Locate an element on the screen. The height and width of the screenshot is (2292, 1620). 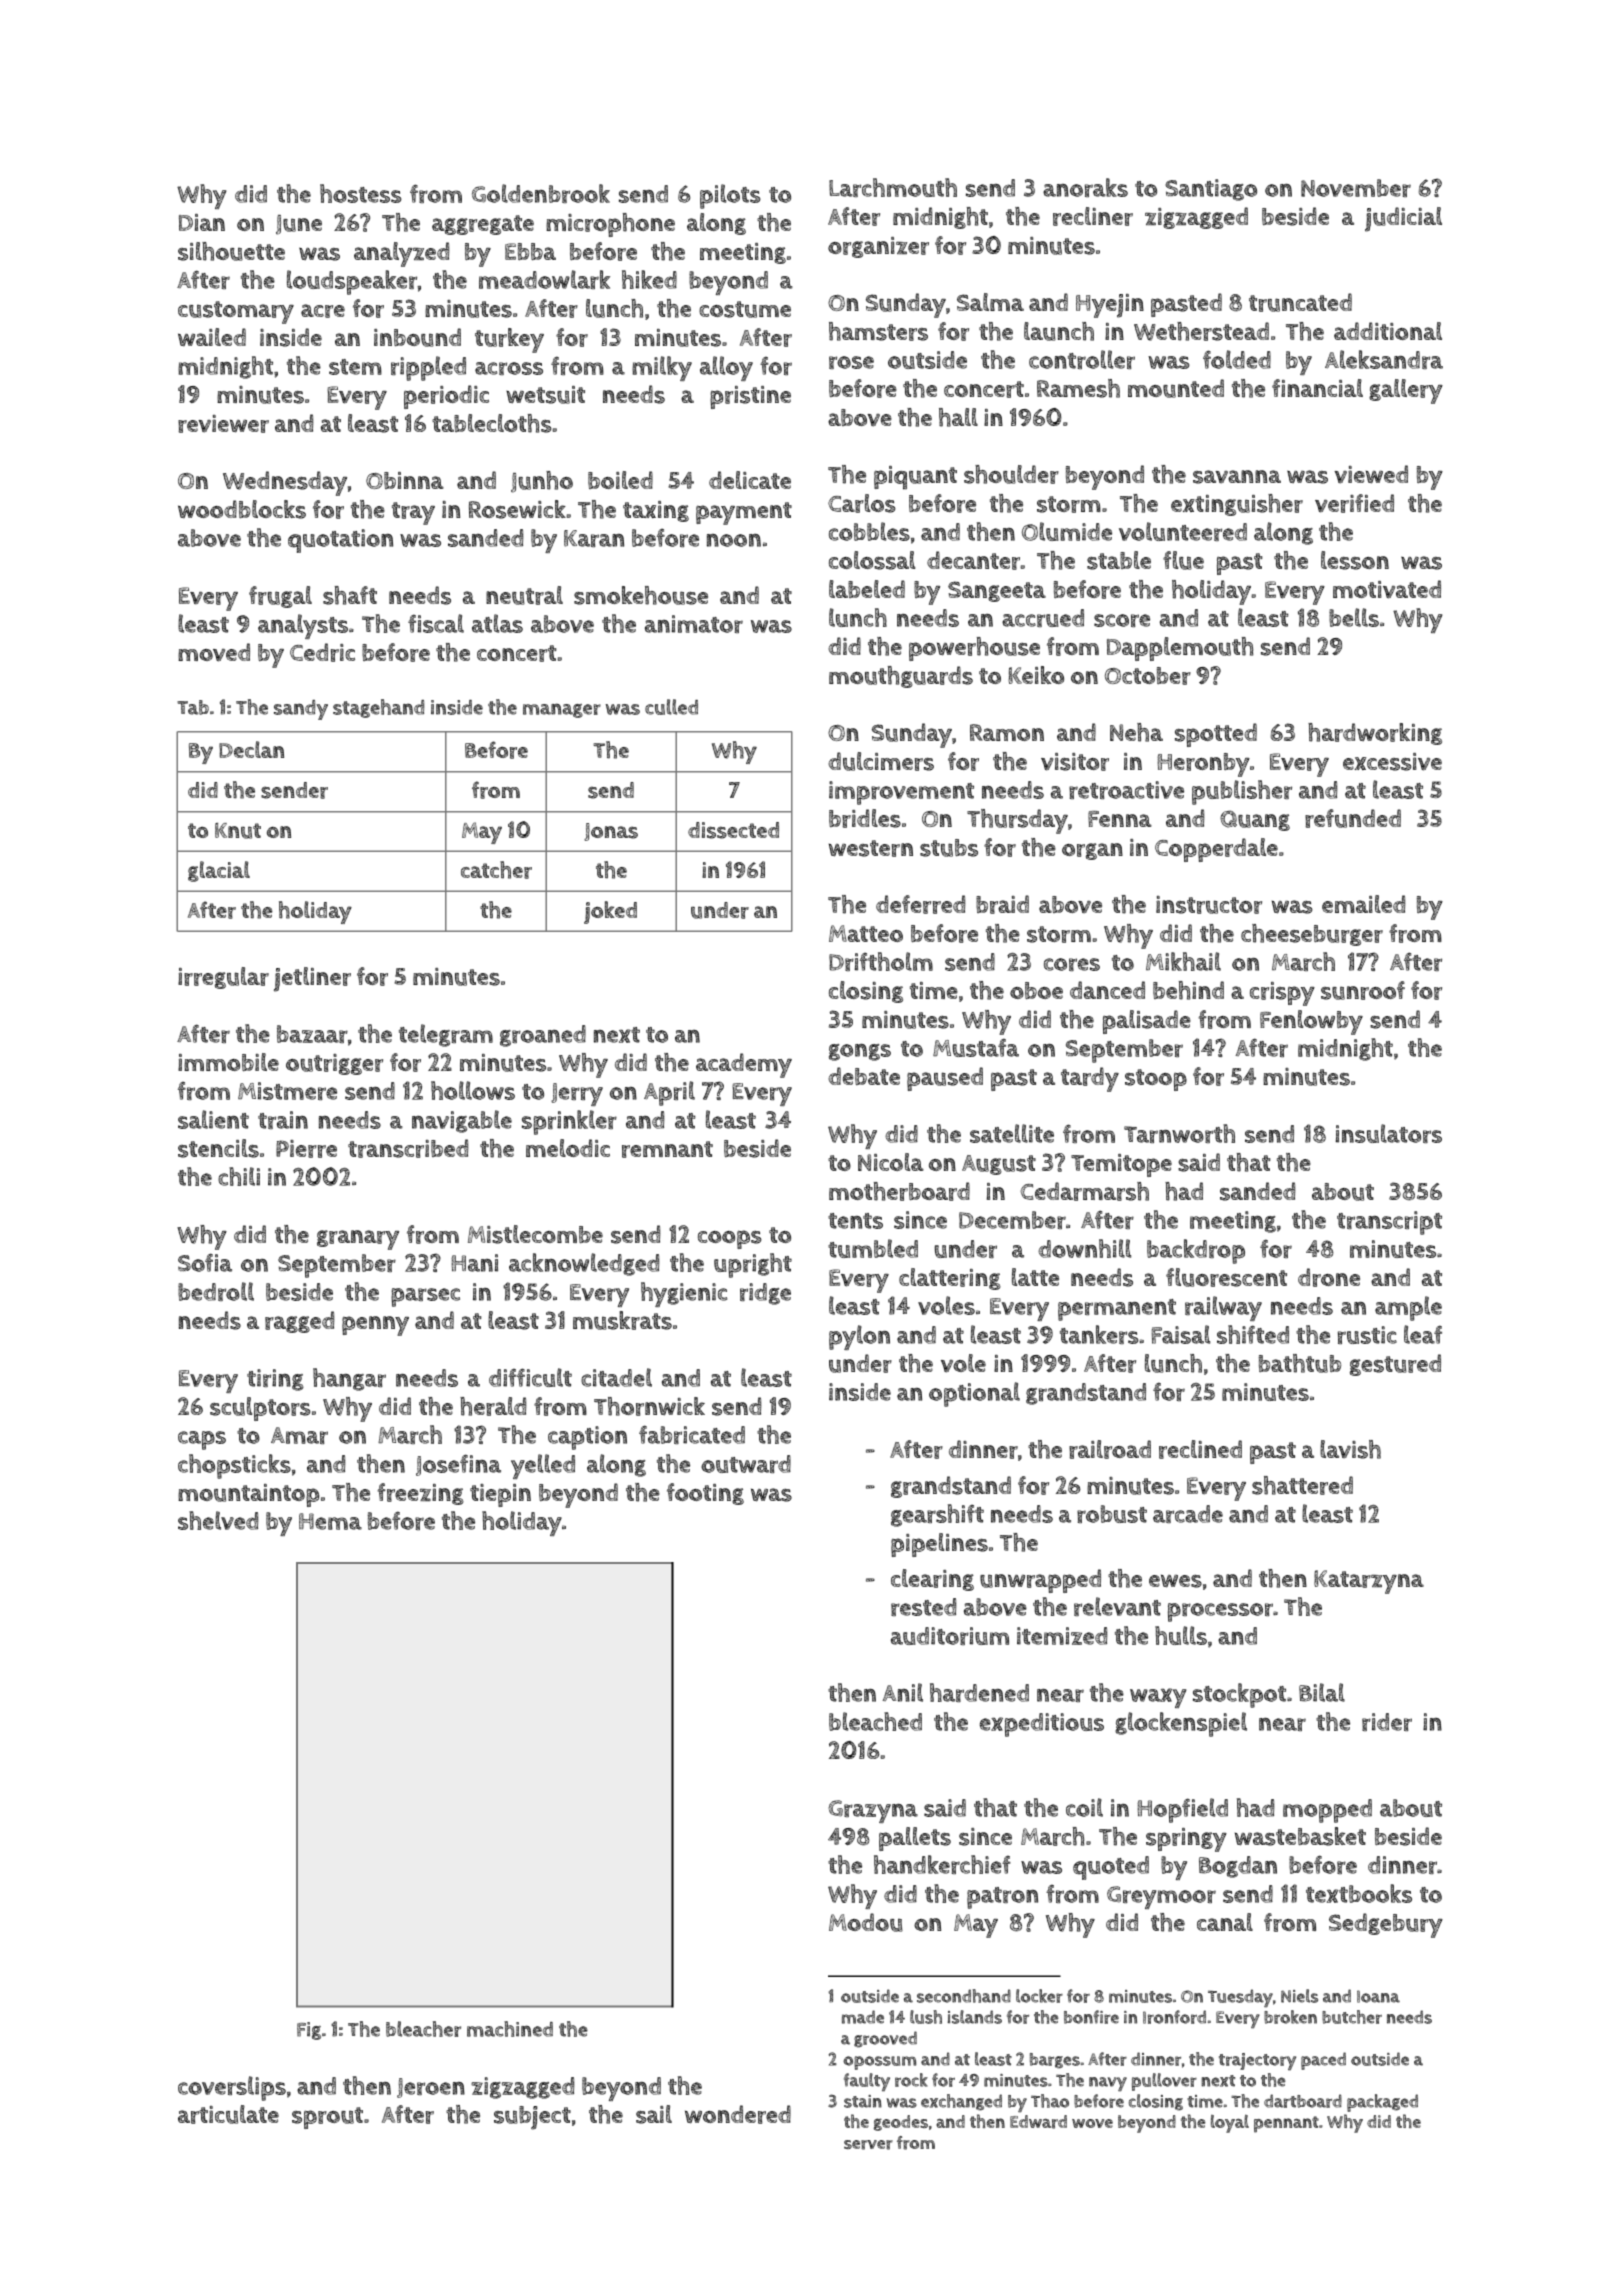
server is located at coordinates (868, 2145).
